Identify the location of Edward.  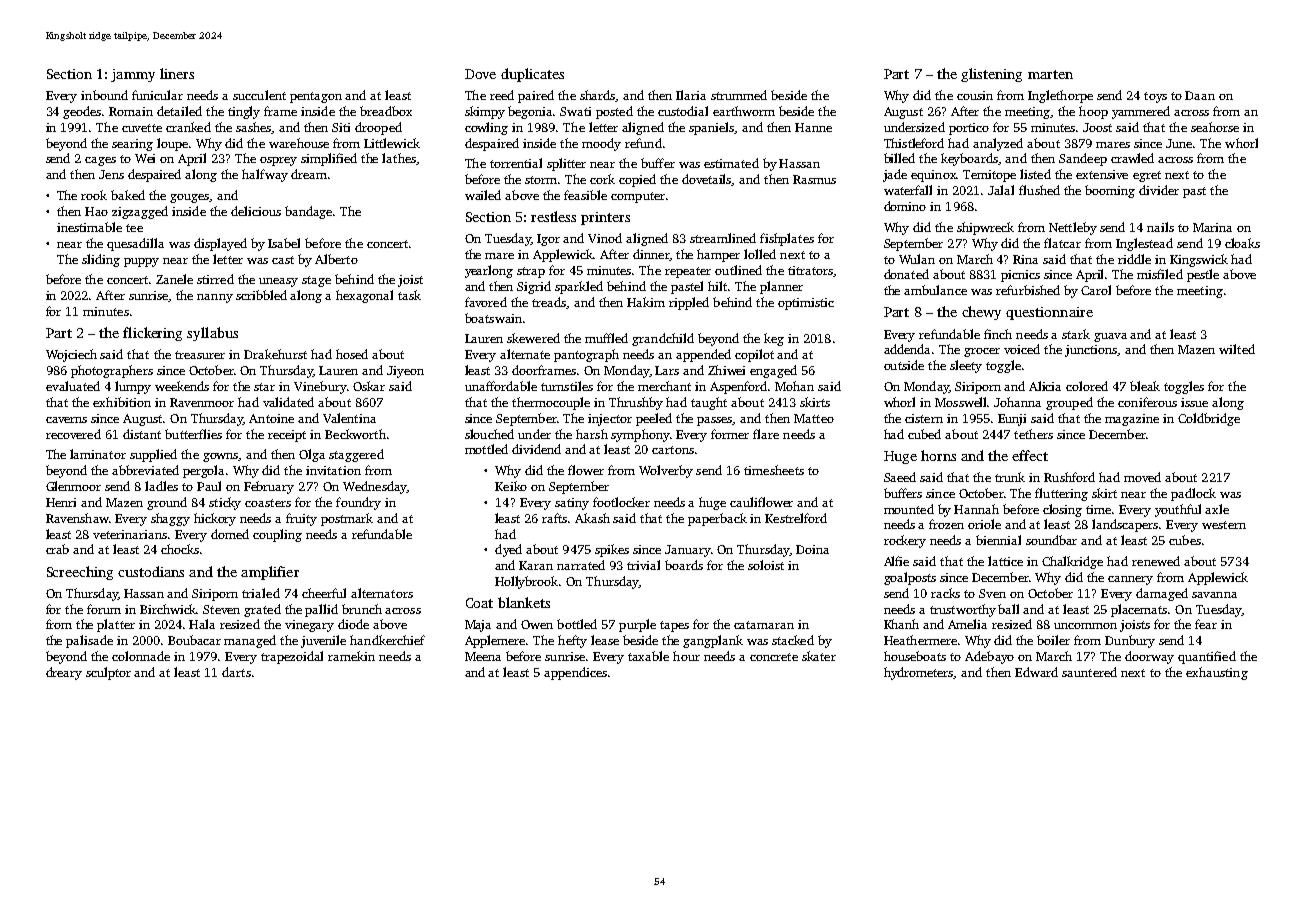
(1036, 672).
